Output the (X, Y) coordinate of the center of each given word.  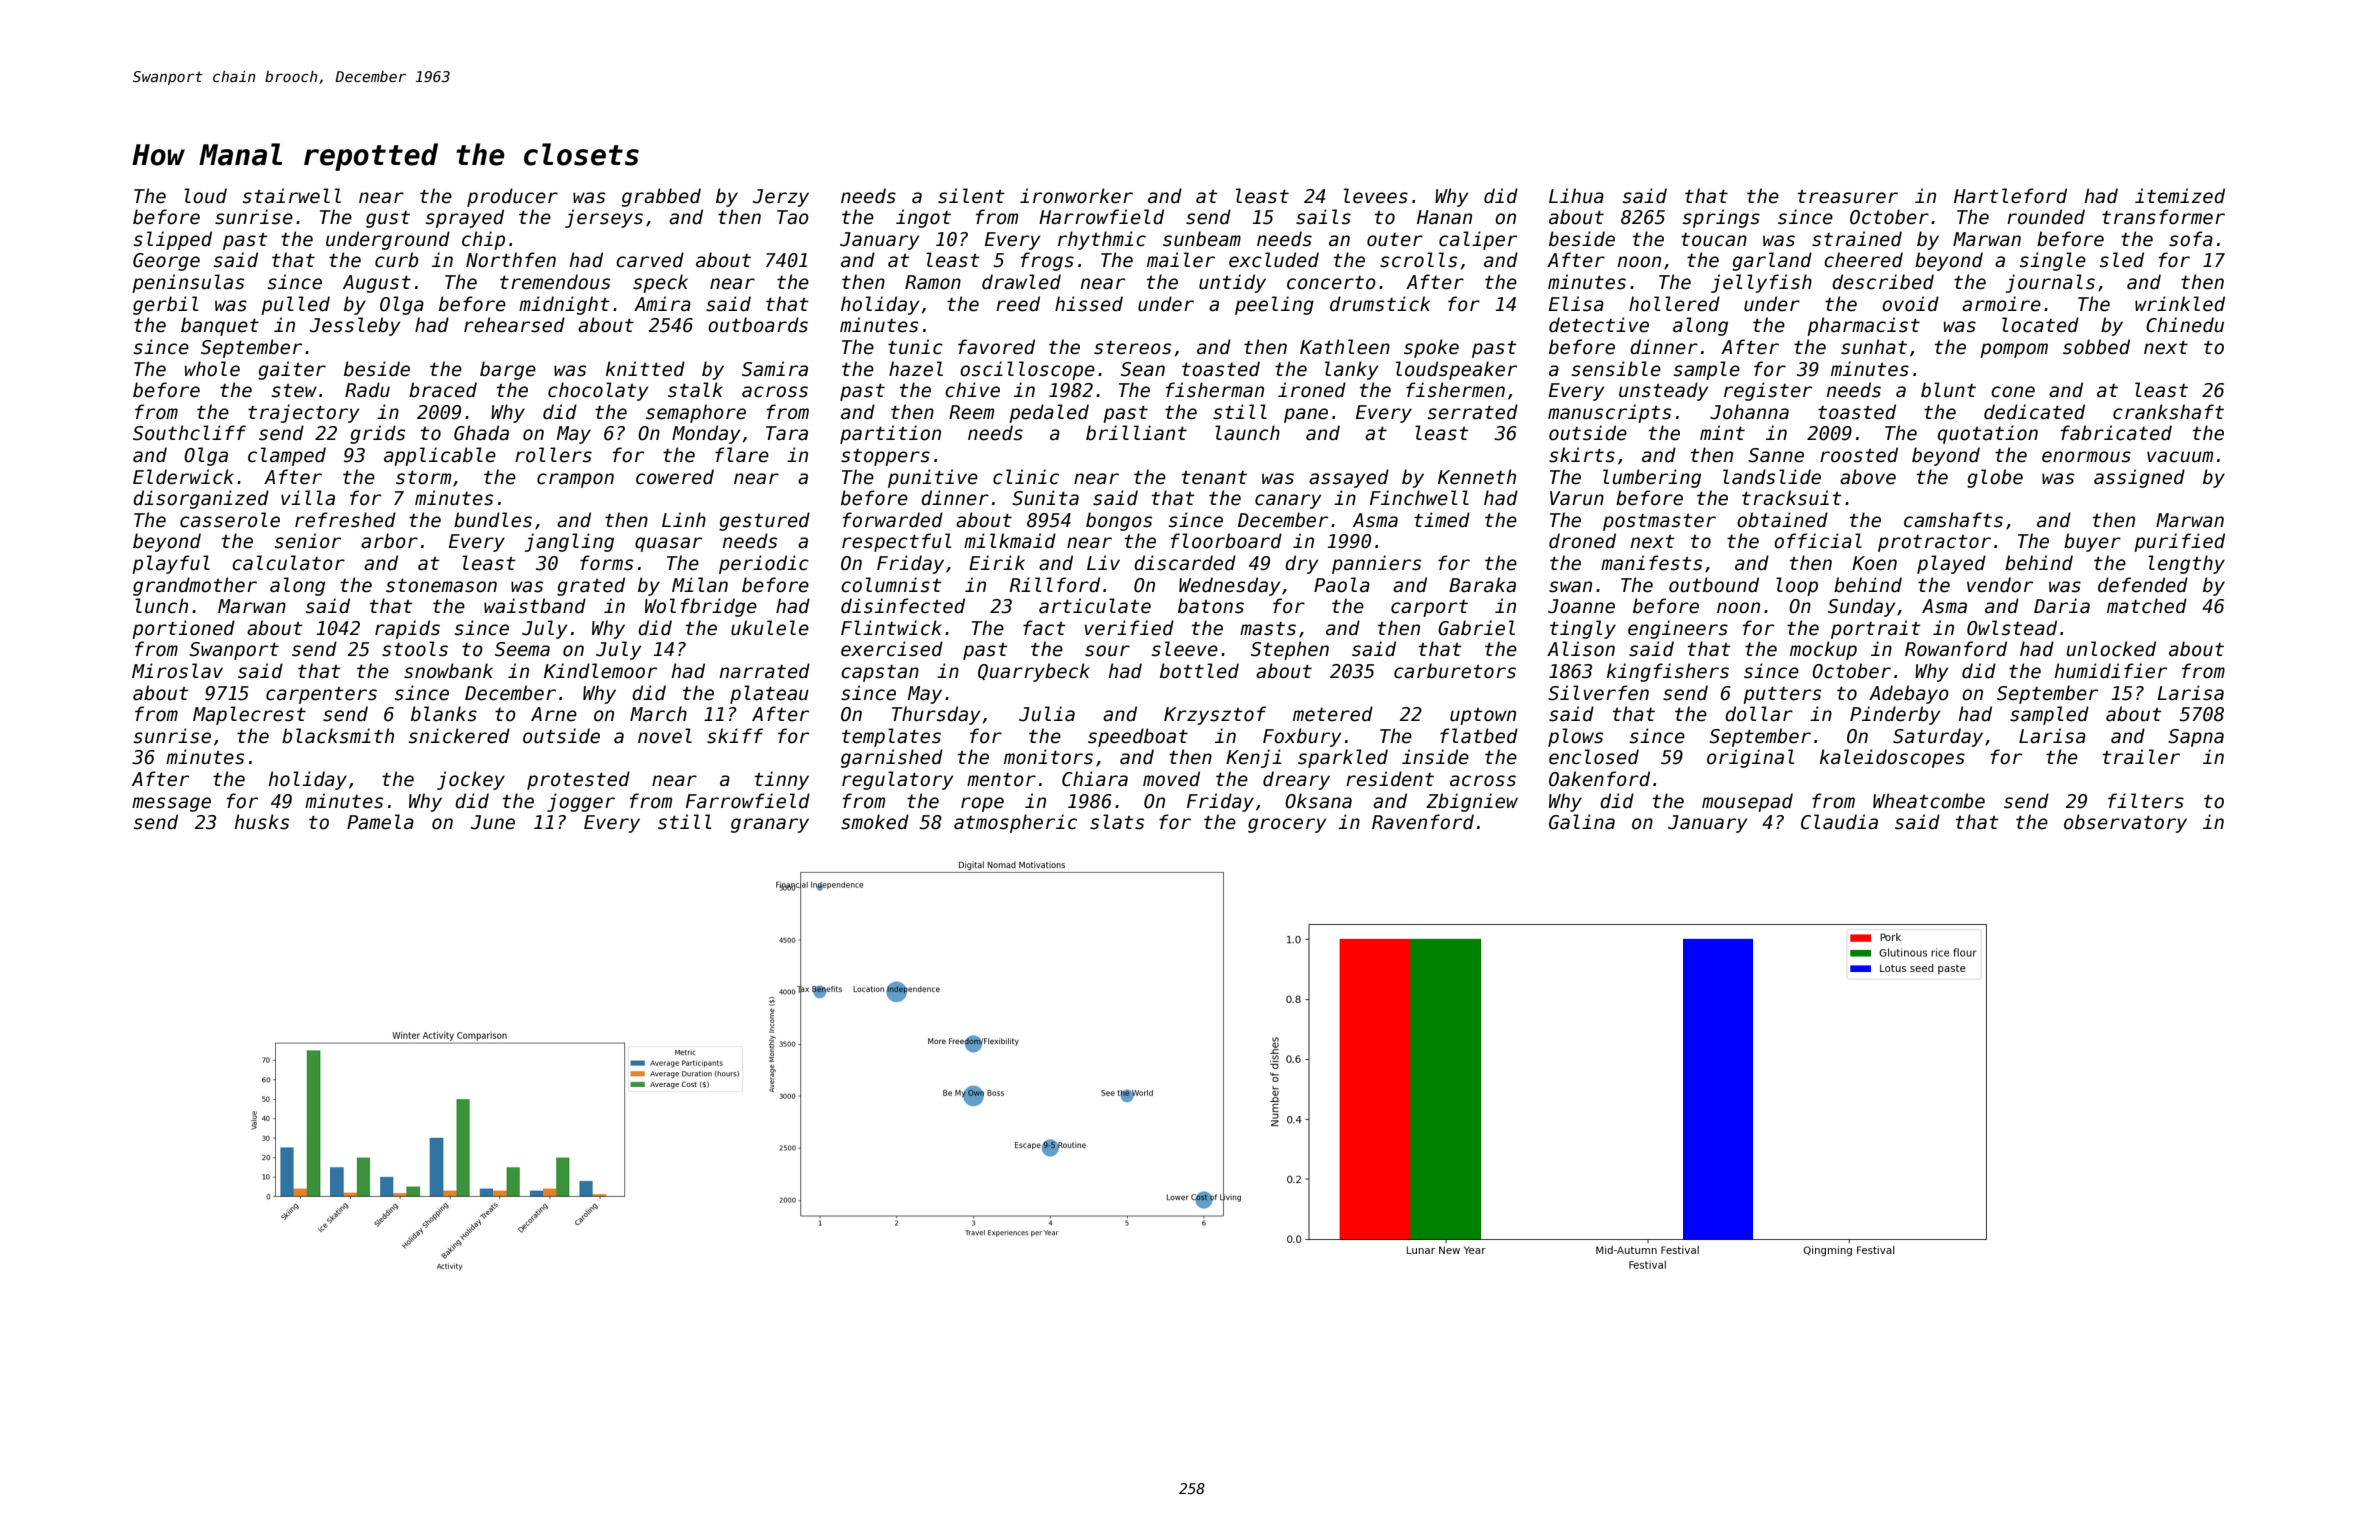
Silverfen (1598, 693)
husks (262, 822)
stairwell (292, 196)
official (1818, 541)
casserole (230, 520)
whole (212, 369)
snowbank (448, 671)
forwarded (893, 520)
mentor (1001, 780)
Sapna (2196, 738)
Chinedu (2185, 325)
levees (1376, 196)
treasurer (1848, 197)
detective (1599, 325)
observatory (2125, 823)
